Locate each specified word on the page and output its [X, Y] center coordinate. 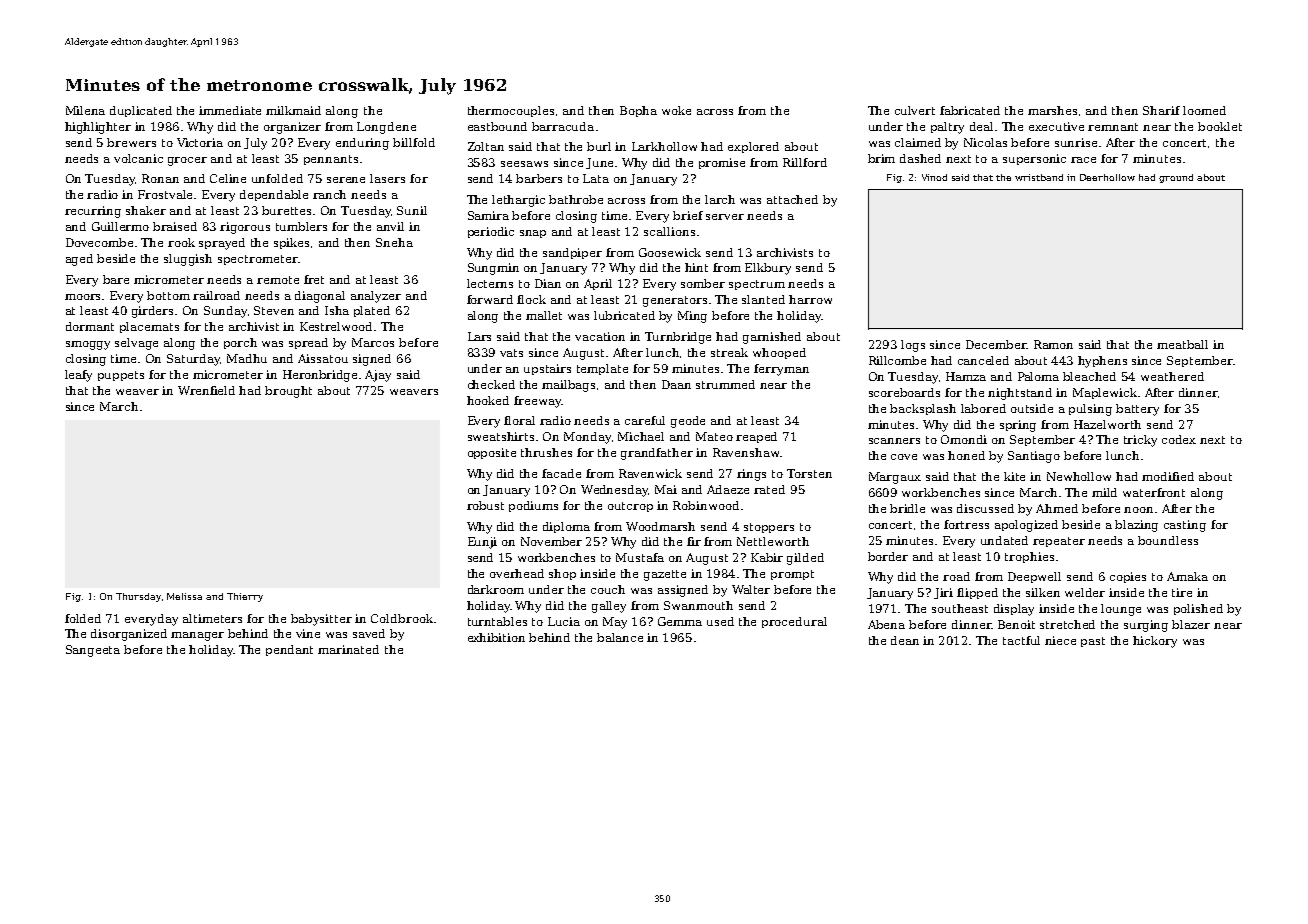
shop [562, 574]
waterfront [1154, 492]
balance [620, 637]
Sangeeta [93, 651]
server [725, 217]
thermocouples [511, 111]
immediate [230, 110]
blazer [1191, 624]
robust [485, 505]
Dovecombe [99, 242]
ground [1176, 178]
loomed [1204, 110]
